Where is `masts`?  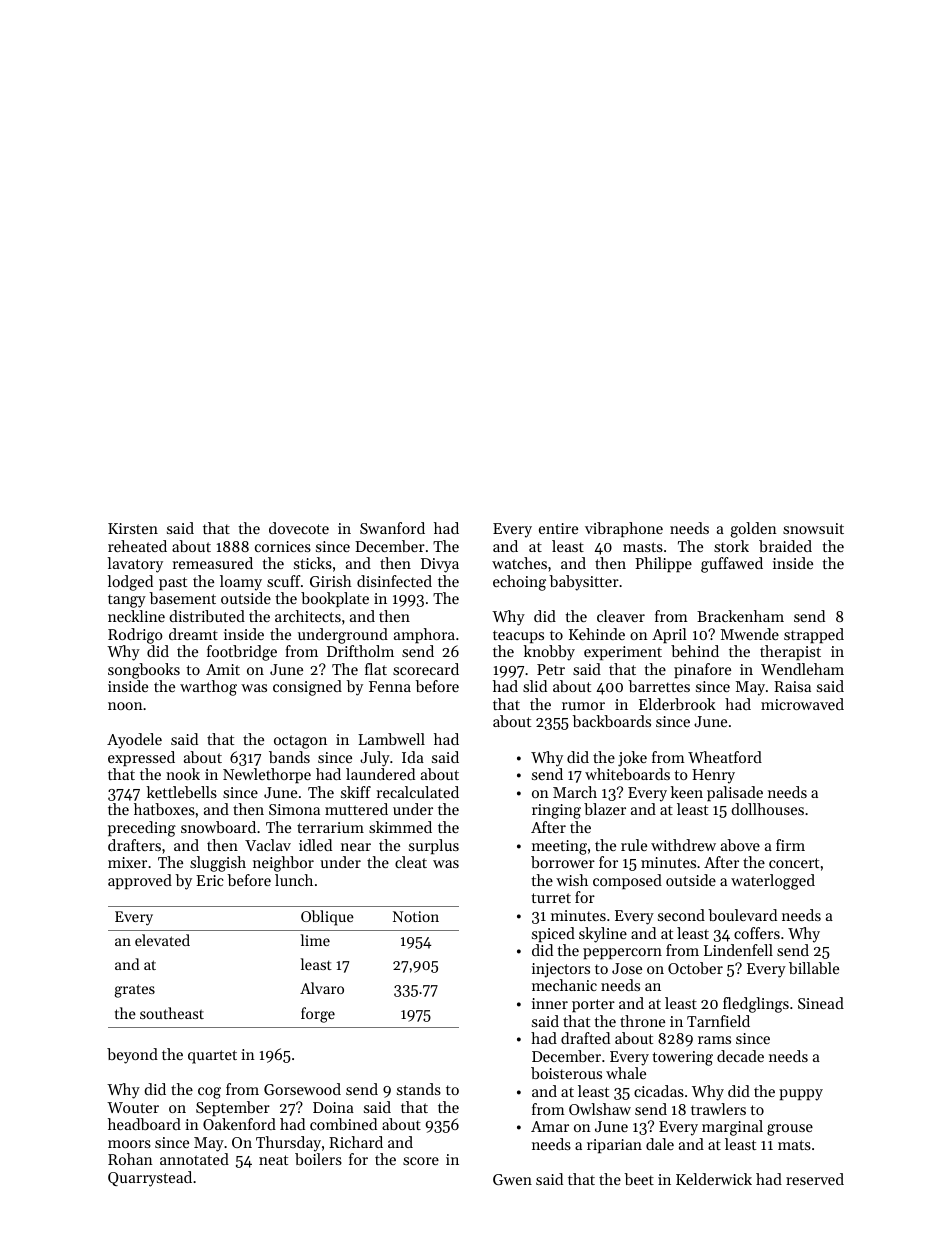
masts is located at coordinates (643, 547).
